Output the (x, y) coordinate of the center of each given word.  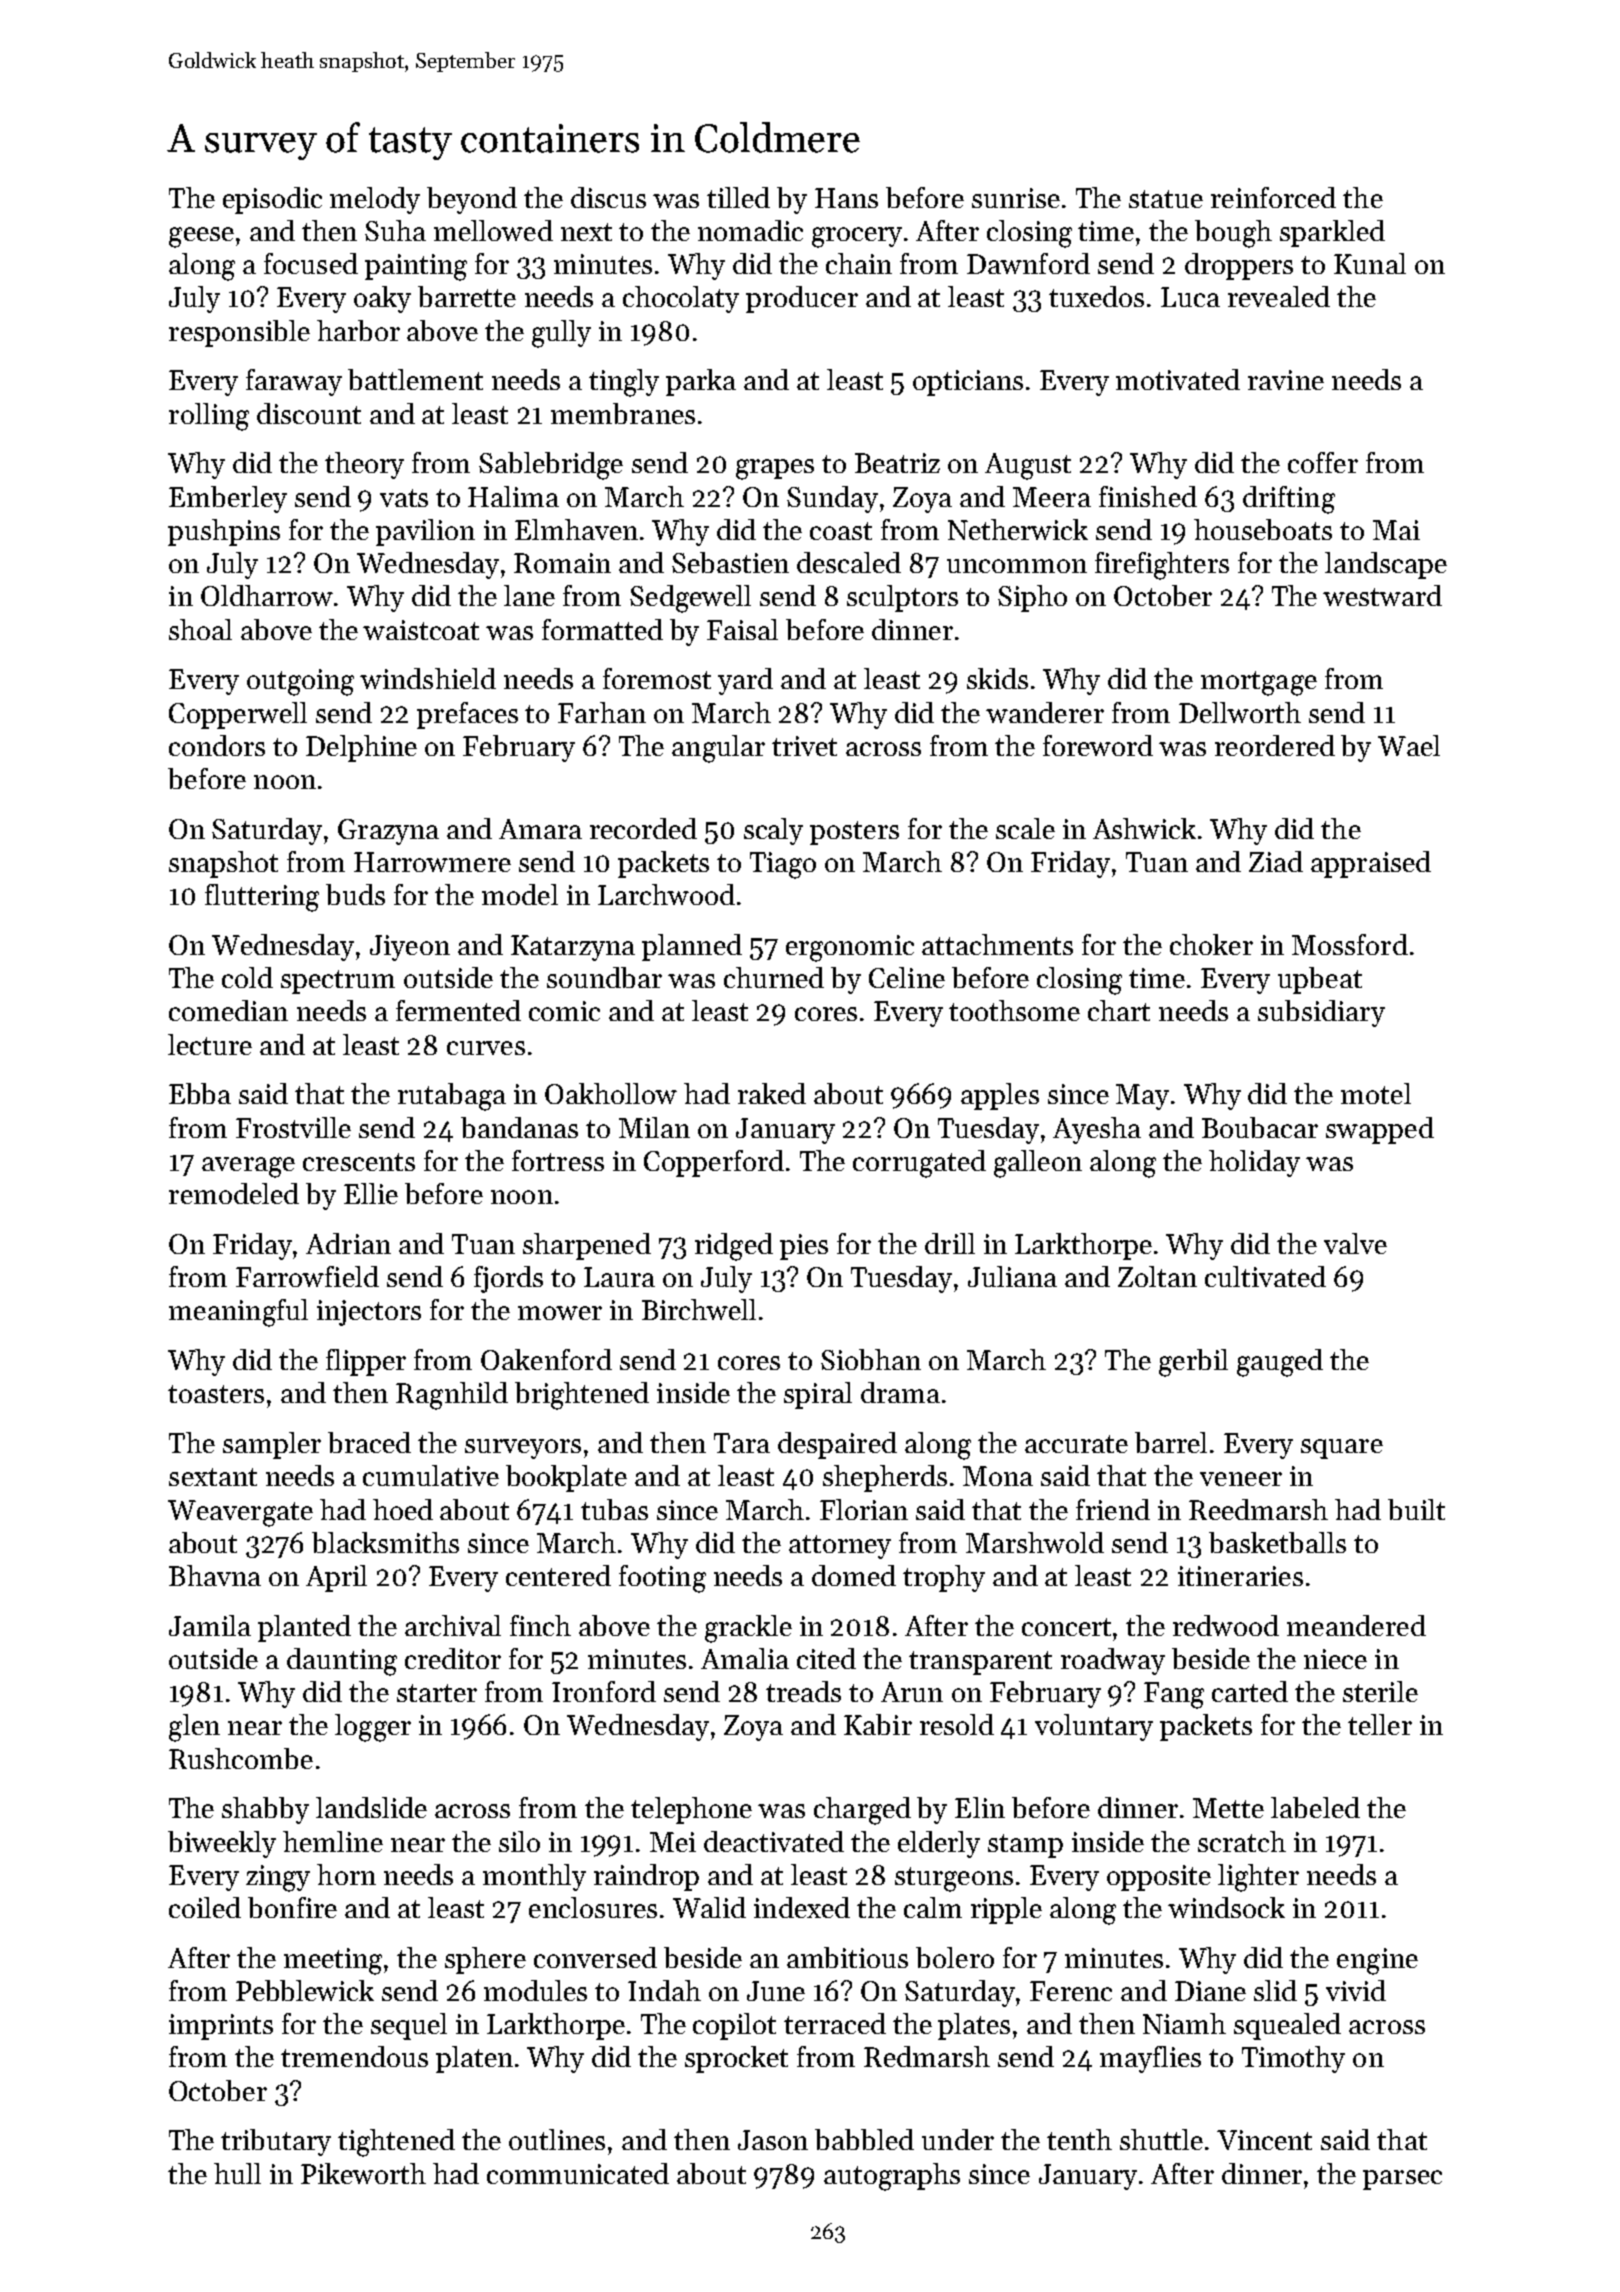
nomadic (750, 230)
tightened (396, 2143)
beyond (472, 200)
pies (804, 1247)
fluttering (262, 898)
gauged (1280, 1363)
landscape (1386, 565)
